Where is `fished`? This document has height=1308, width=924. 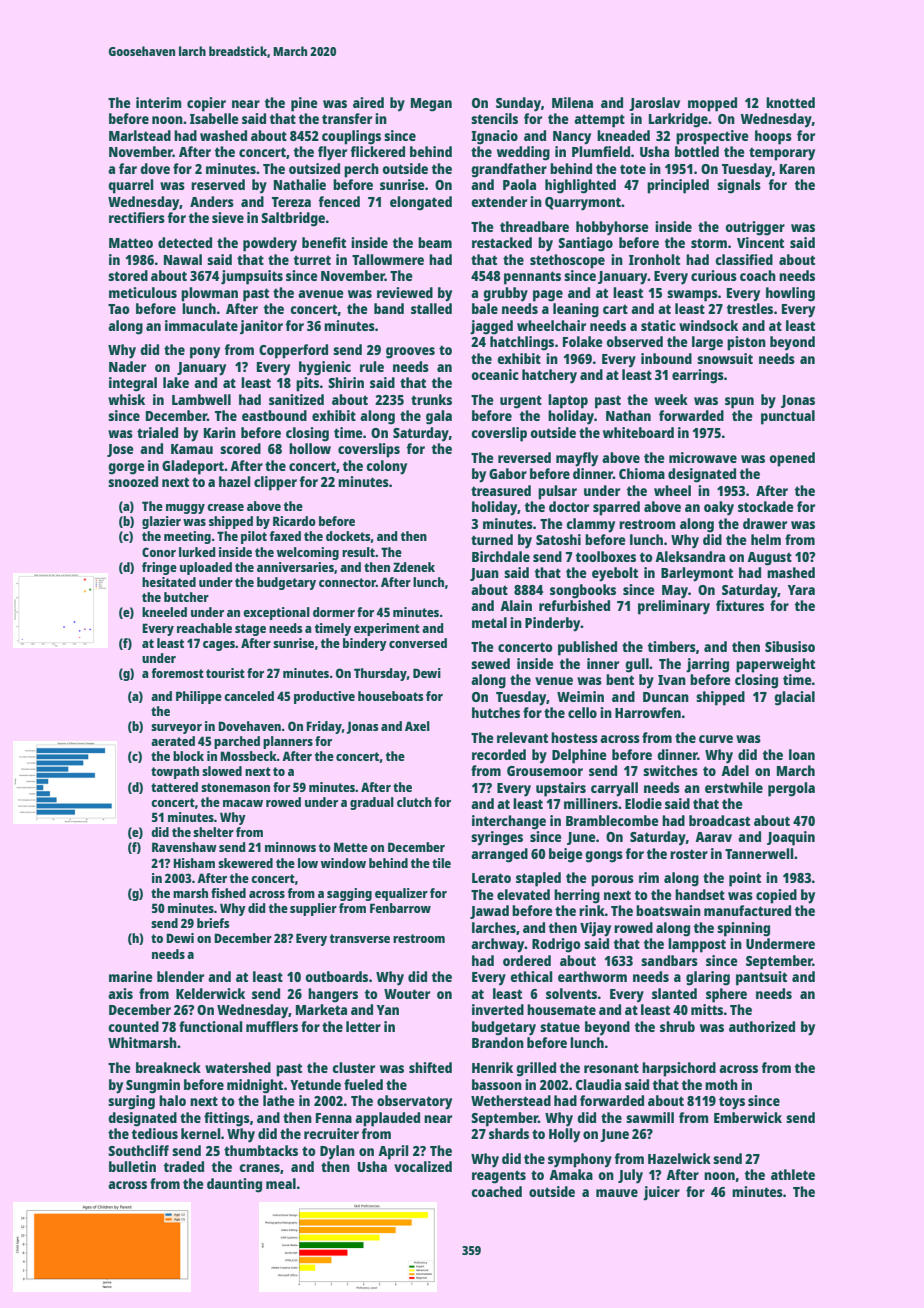
fished is located at coordinates (228, 893).
